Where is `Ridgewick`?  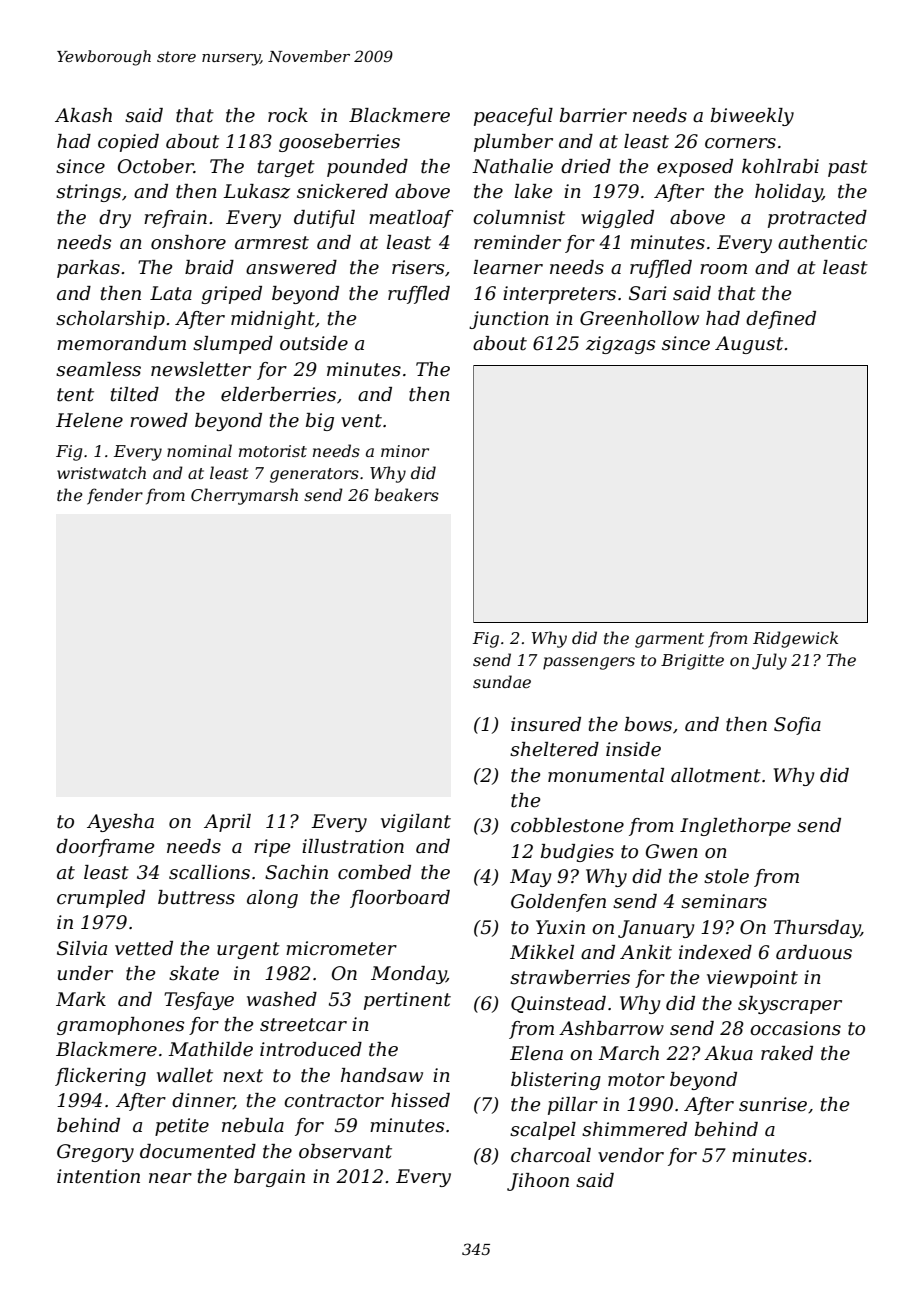 Ridgewick is located at coordinates (795, 639).
